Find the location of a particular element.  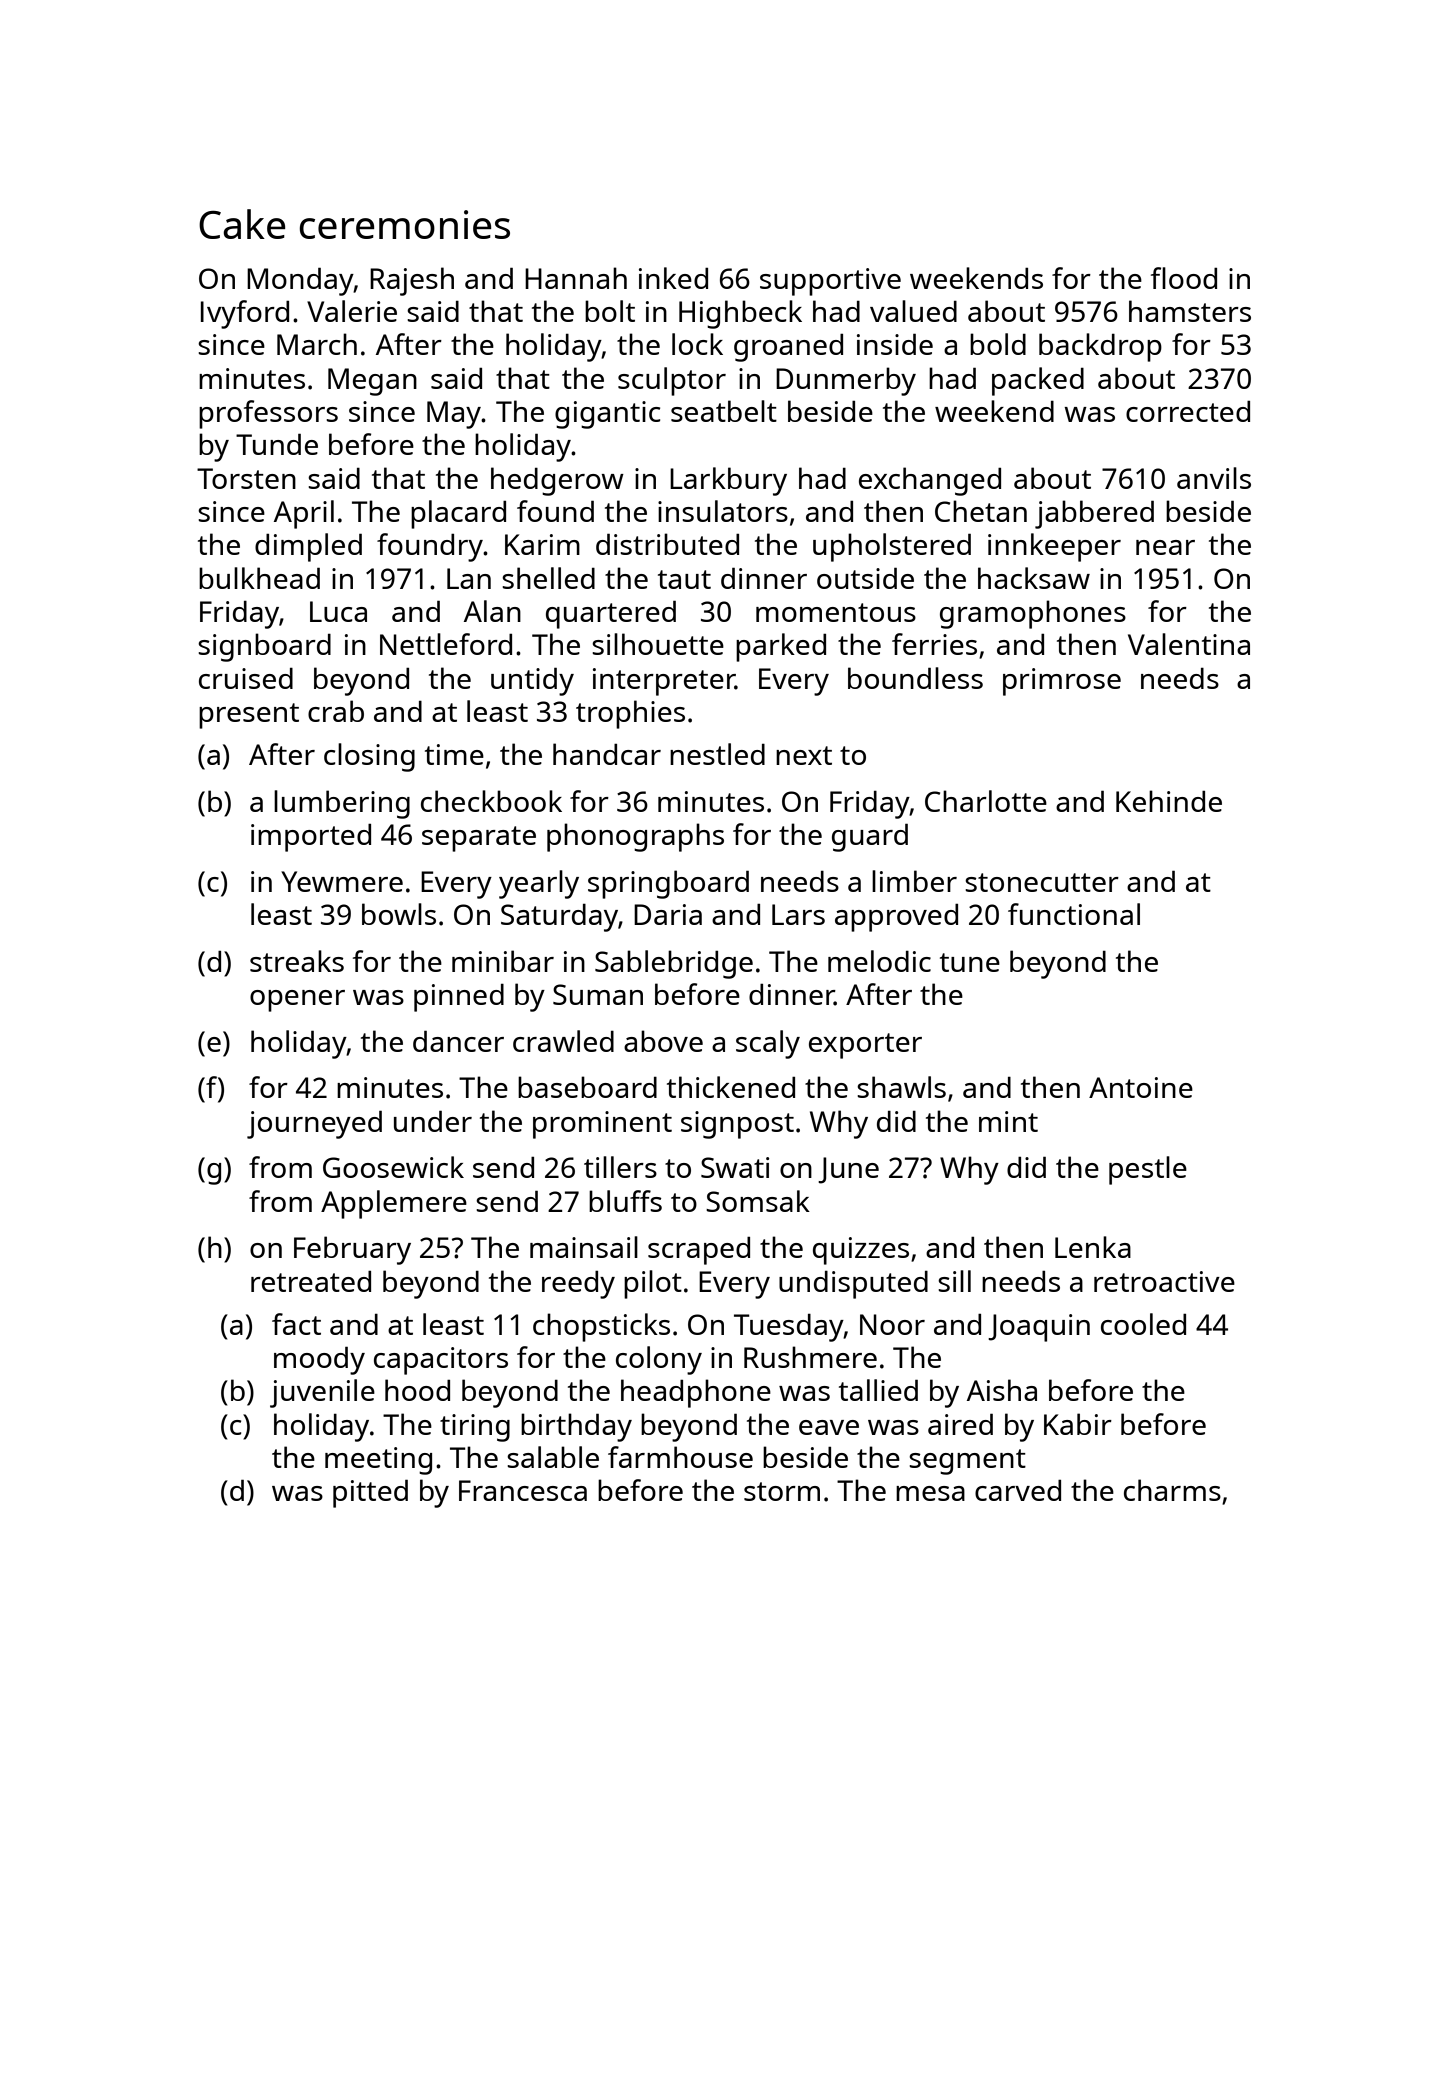

Ivyford is located at coordinates (245, 314).
